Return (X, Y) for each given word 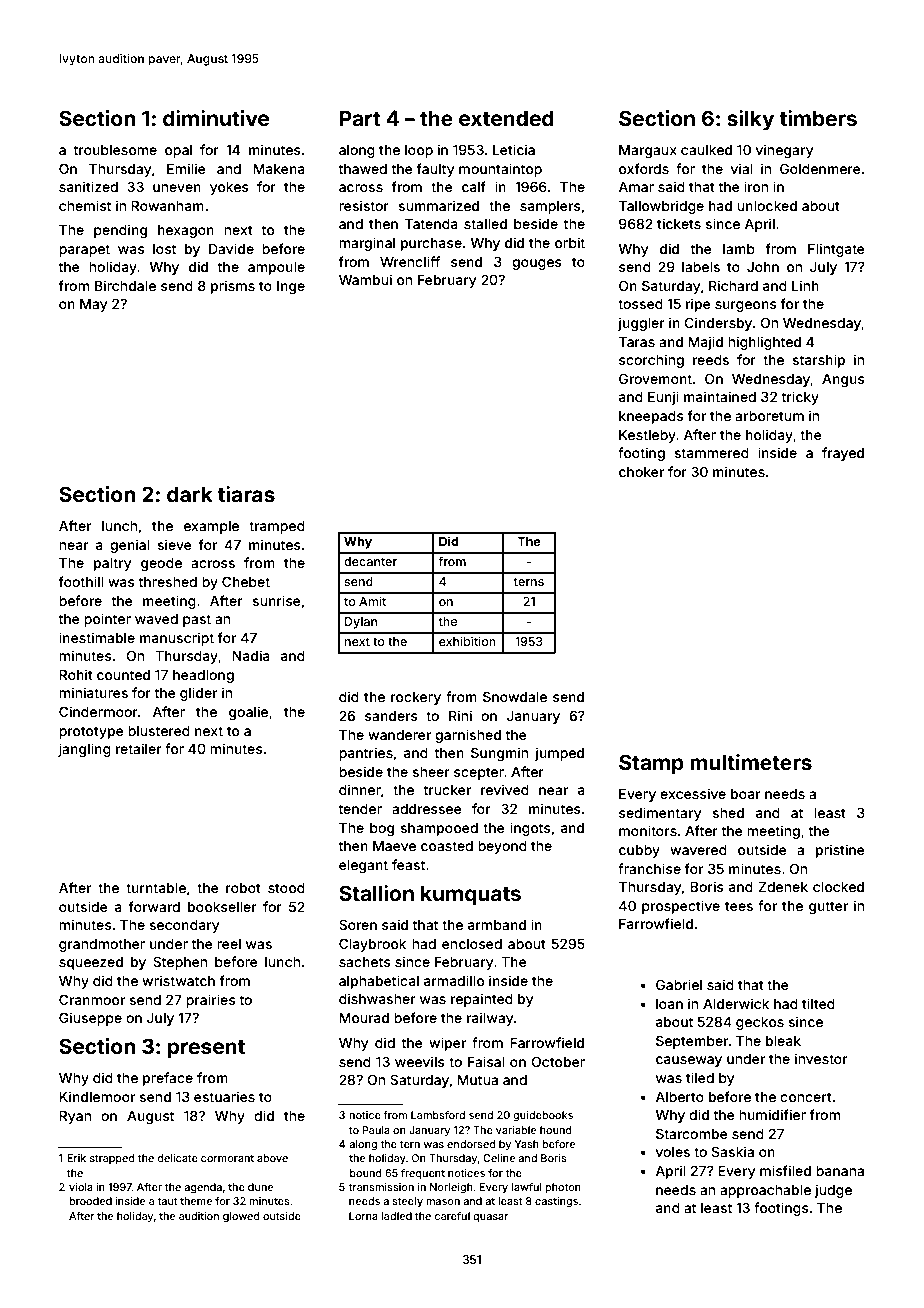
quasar (491, 1218)
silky (750, 120)
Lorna (363, 1216)
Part (360, 118)
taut (167, 1201)
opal (178, 151)
